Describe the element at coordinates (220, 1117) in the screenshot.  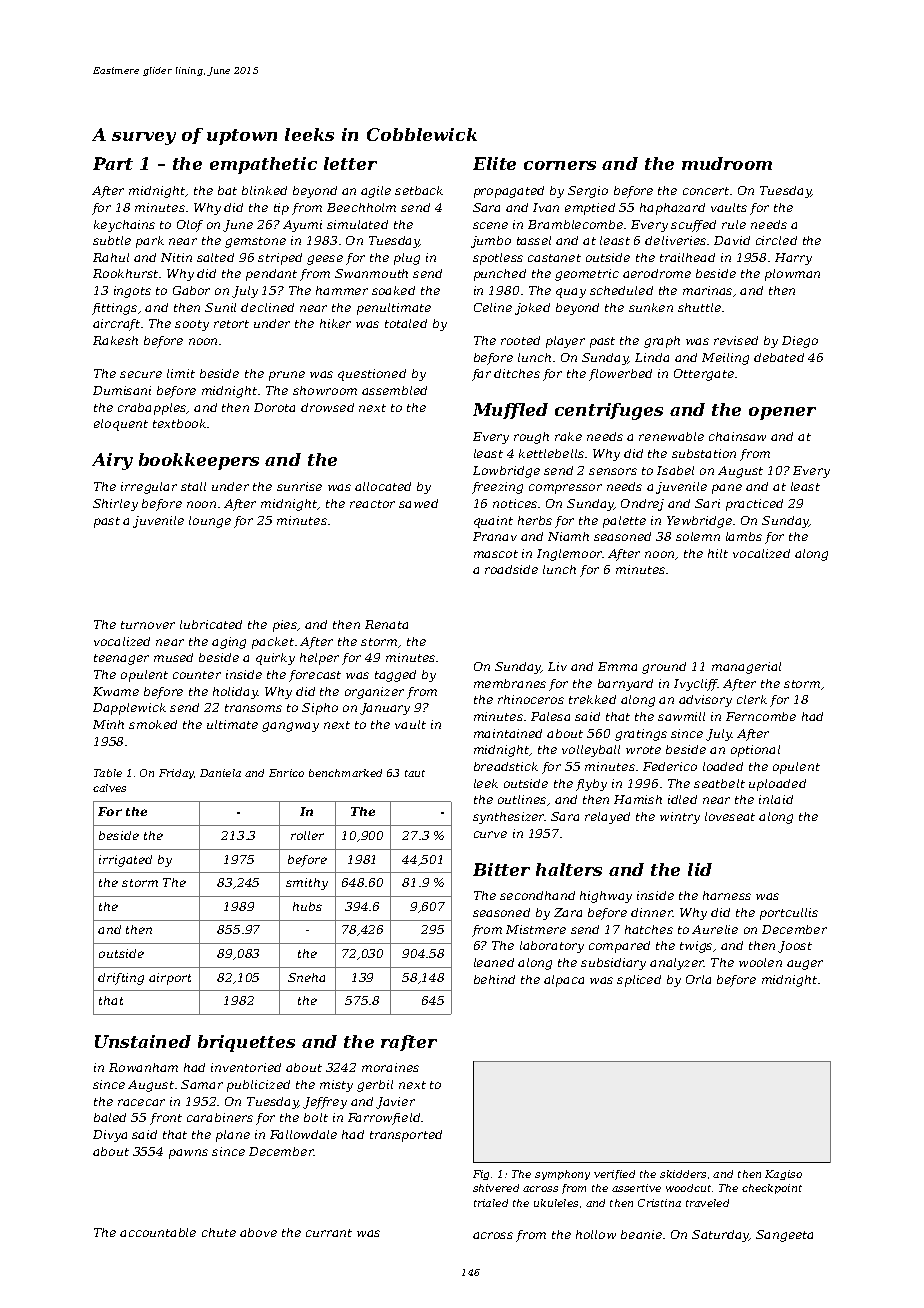
I see `carabiners` at that location.
